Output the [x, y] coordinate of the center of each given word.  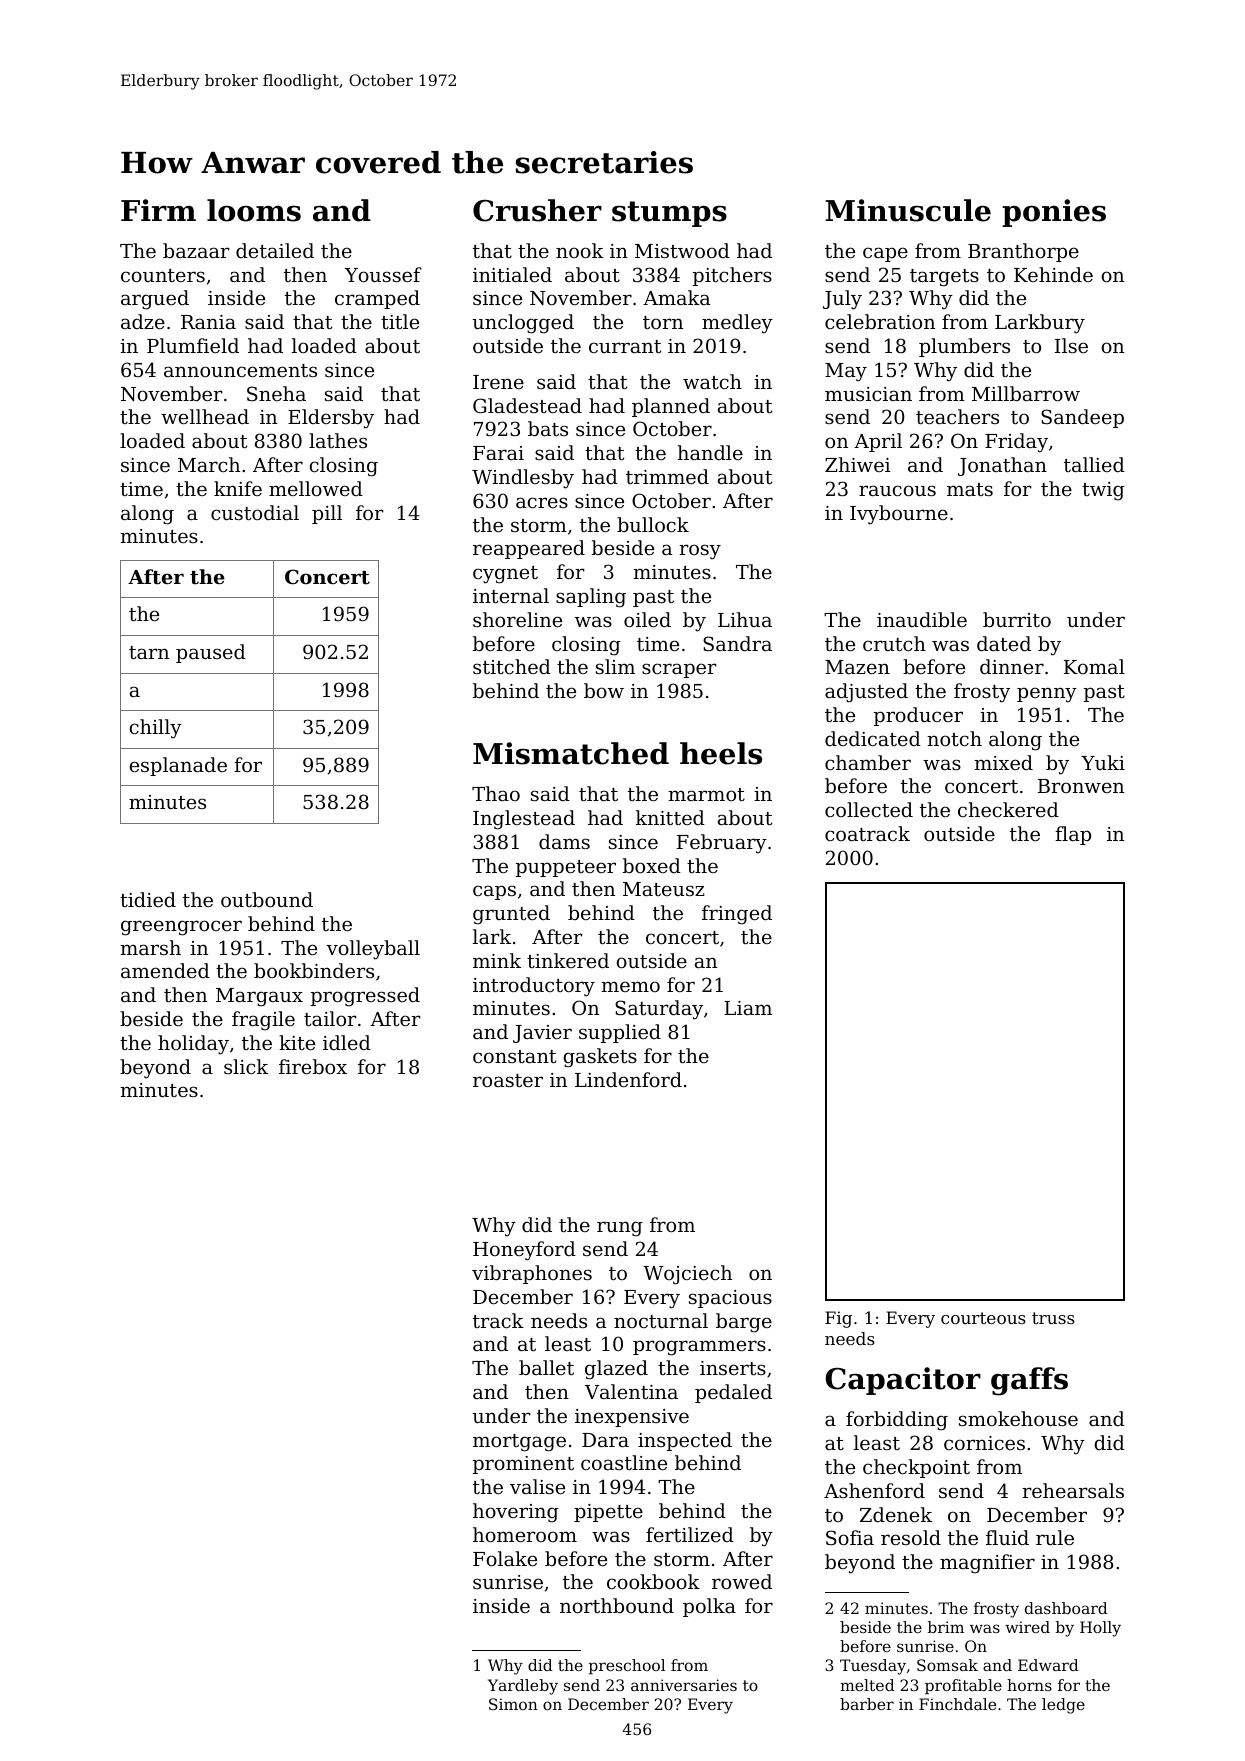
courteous [983, 1318]
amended [165, 970]
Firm [158, 210]
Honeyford [524, 1251]
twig [1103, 491]
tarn [149, 652]
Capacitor [903, 1381]
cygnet [505, 575]
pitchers [732, 276]
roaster [508, 1080]
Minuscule [908, 210]
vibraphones [532, 1274]
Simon [513, 1704]
